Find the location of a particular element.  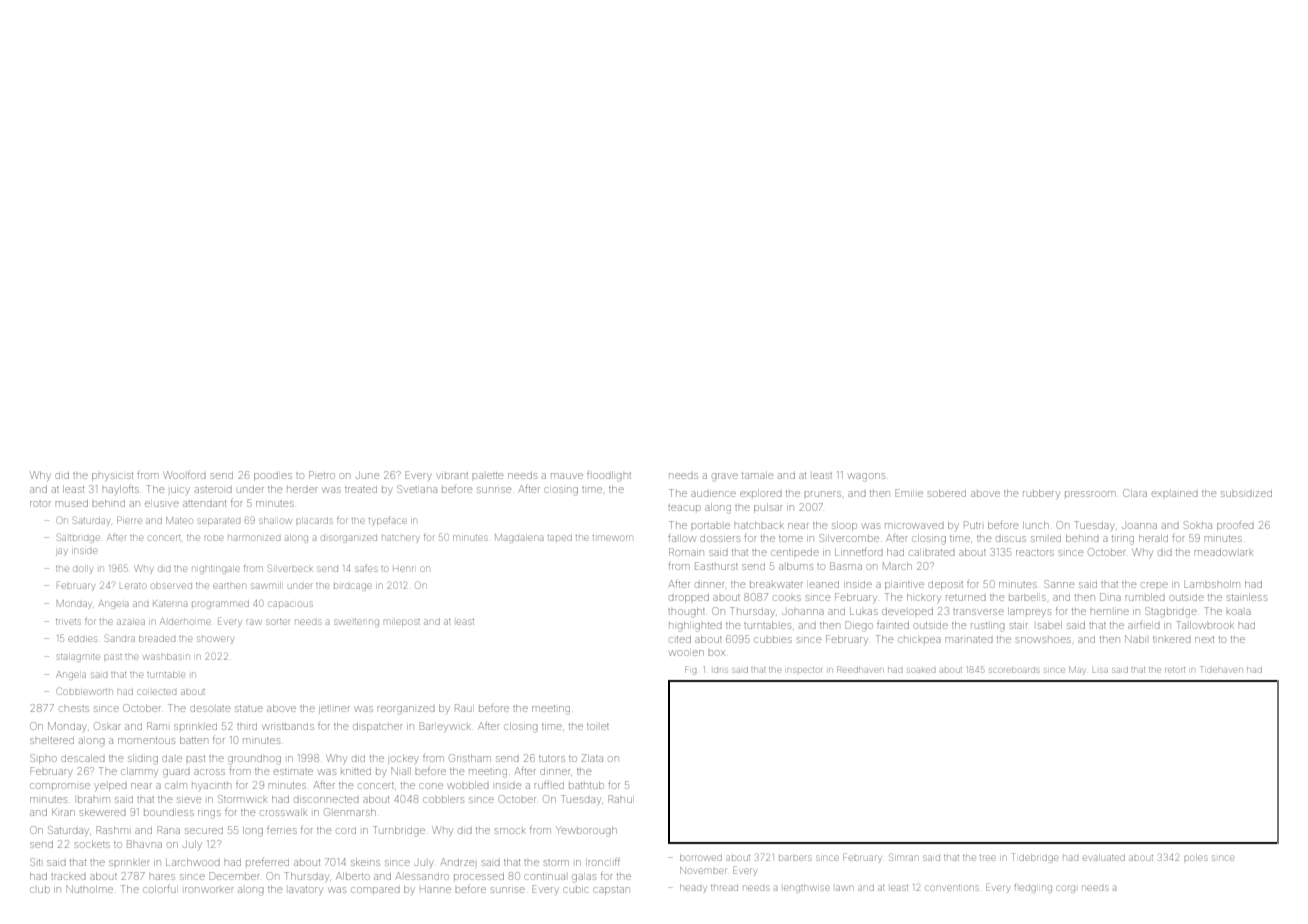

woolen is located at coordinates (687, 653).
